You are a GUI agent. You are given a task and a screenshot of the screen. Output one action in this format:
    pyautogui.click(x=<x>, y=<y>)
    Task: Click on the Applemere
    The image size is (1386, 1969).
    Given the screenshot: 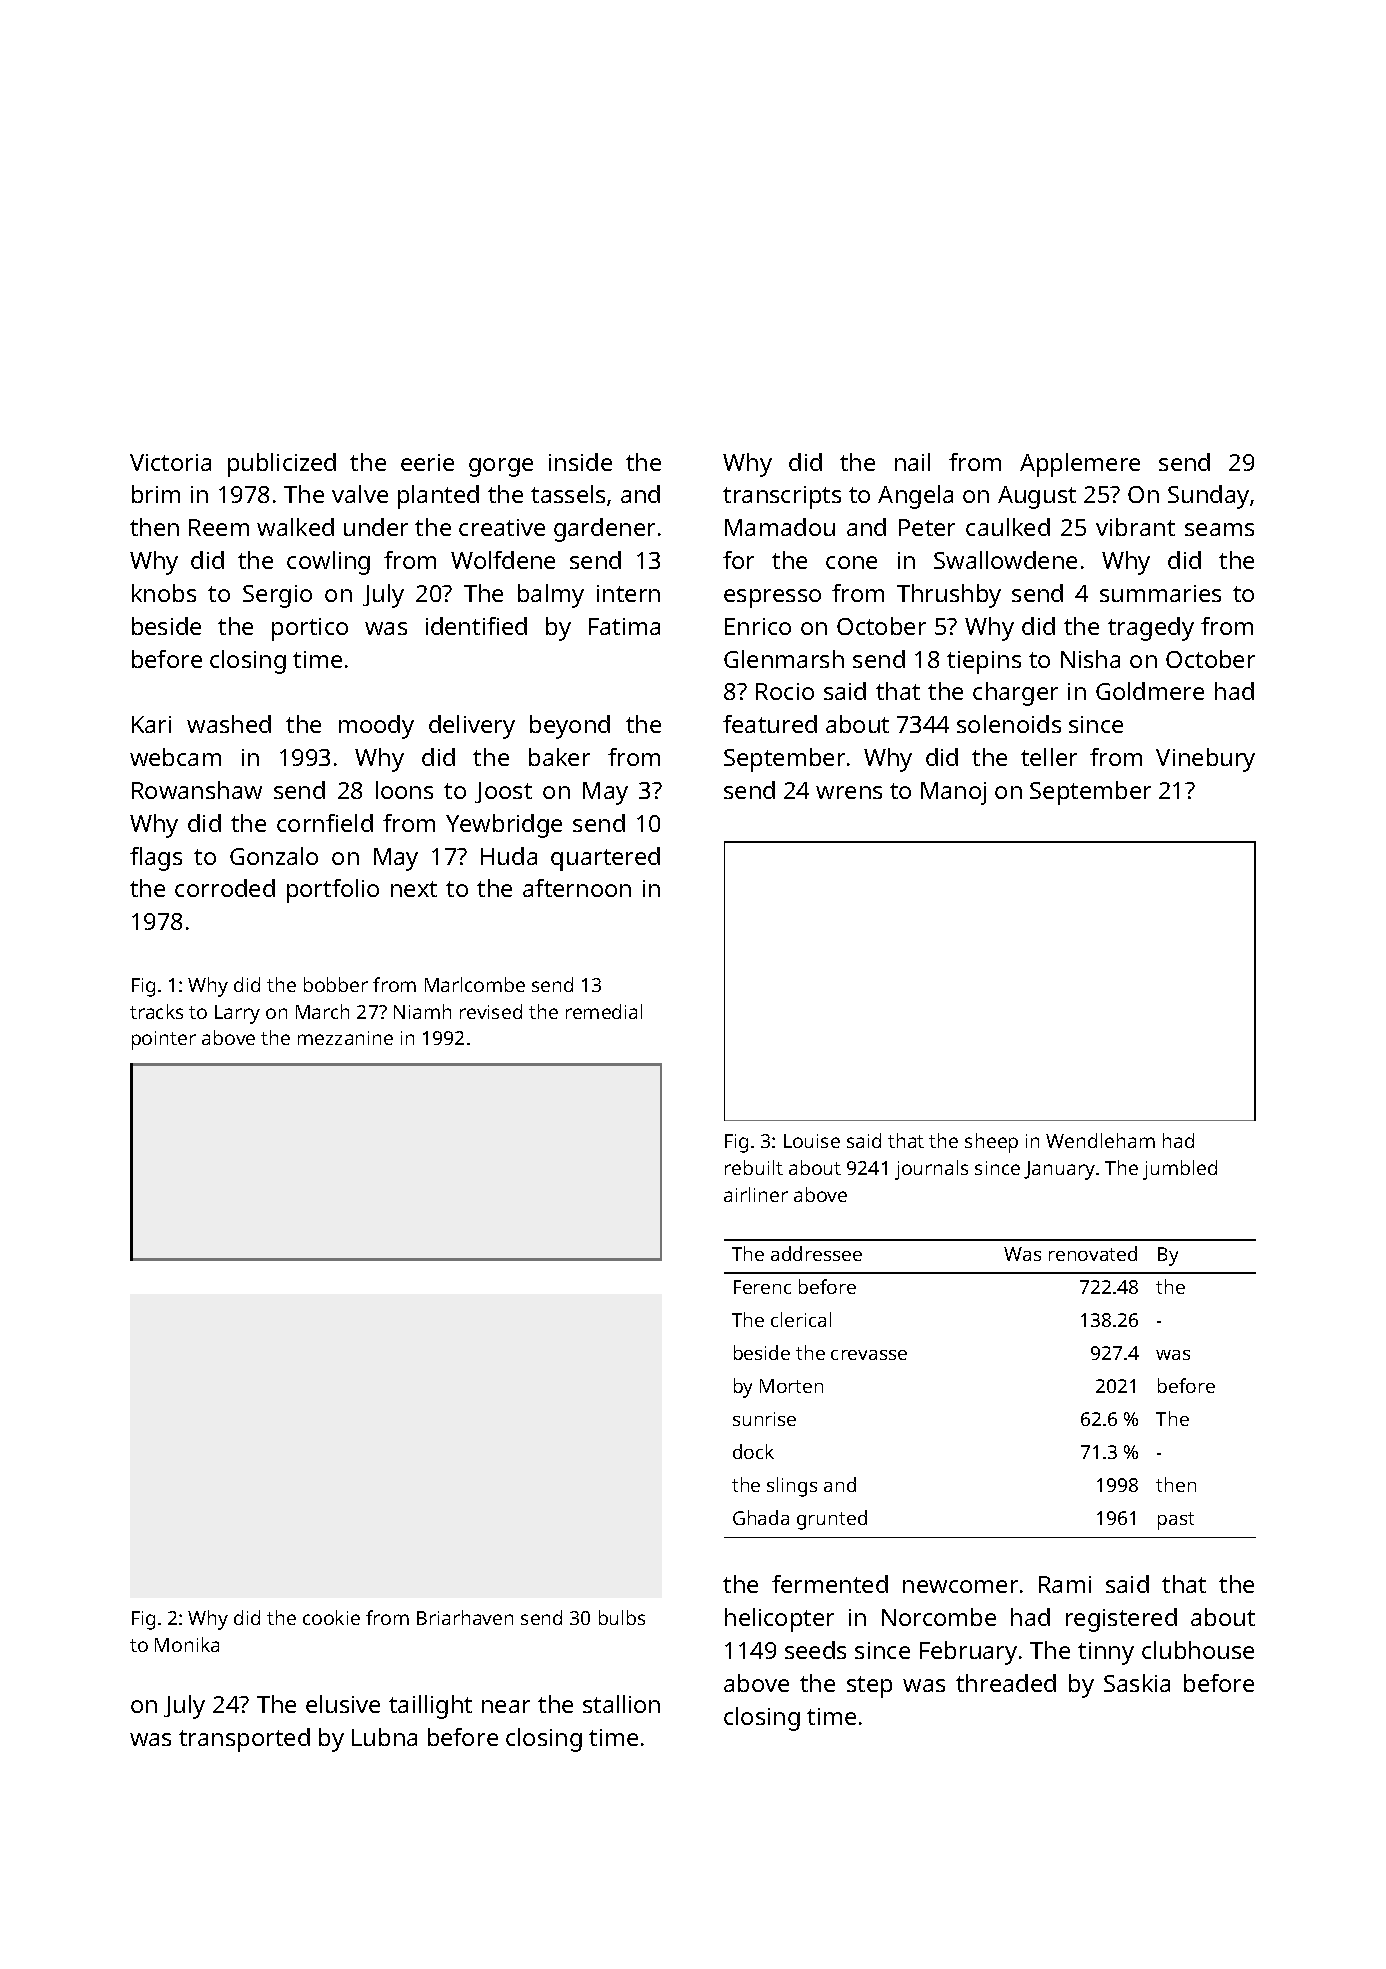 What is the action you would take?
    pyautogui.click(x=1080, y=465)
